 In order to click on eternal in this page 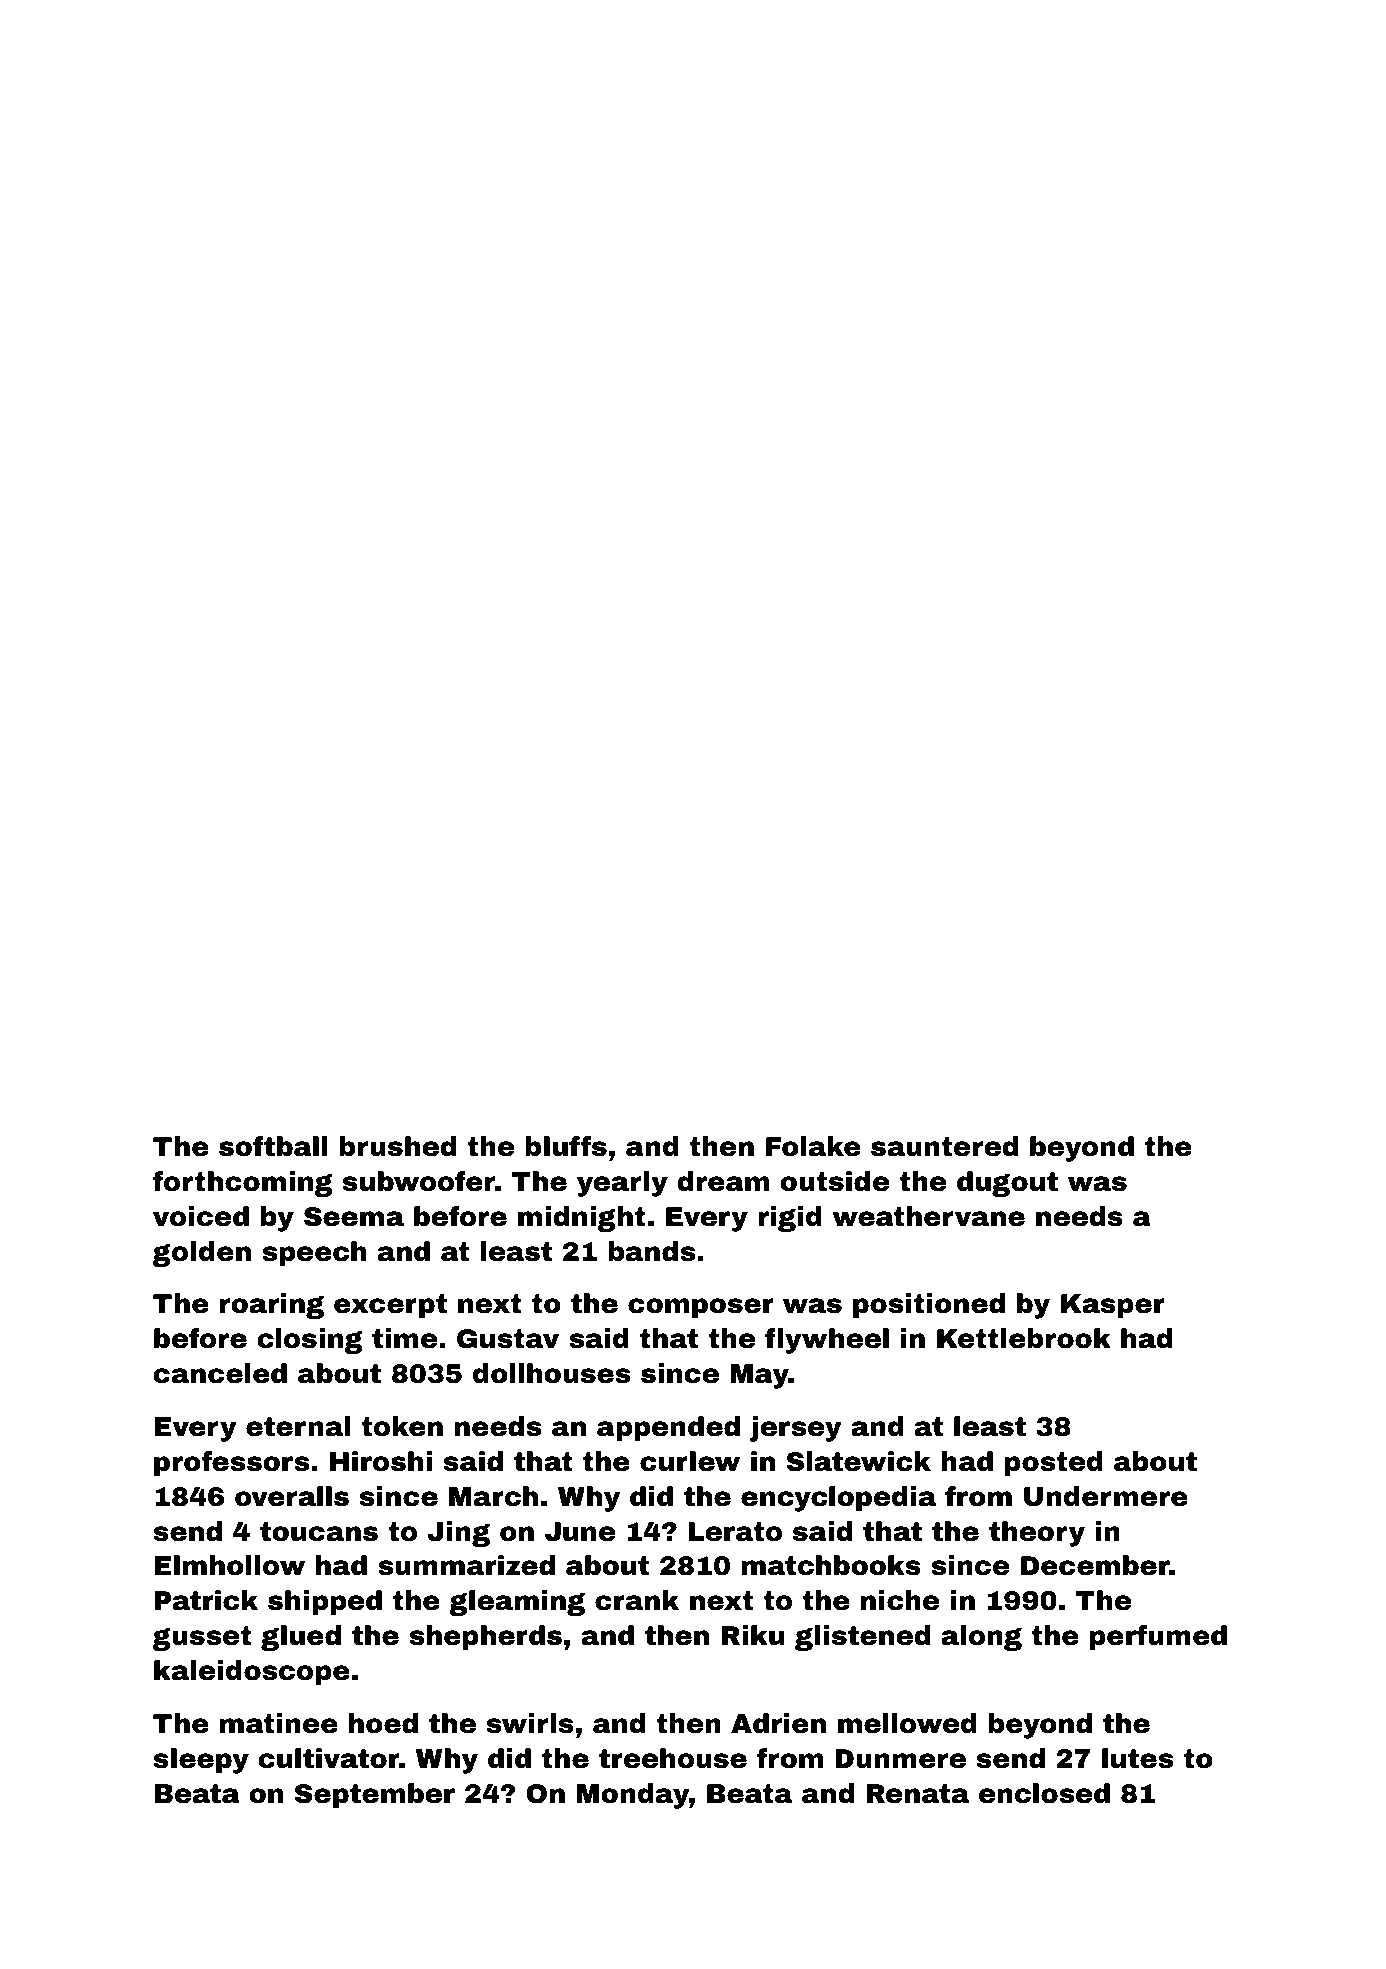, I will do `click(298, 1426)`.
